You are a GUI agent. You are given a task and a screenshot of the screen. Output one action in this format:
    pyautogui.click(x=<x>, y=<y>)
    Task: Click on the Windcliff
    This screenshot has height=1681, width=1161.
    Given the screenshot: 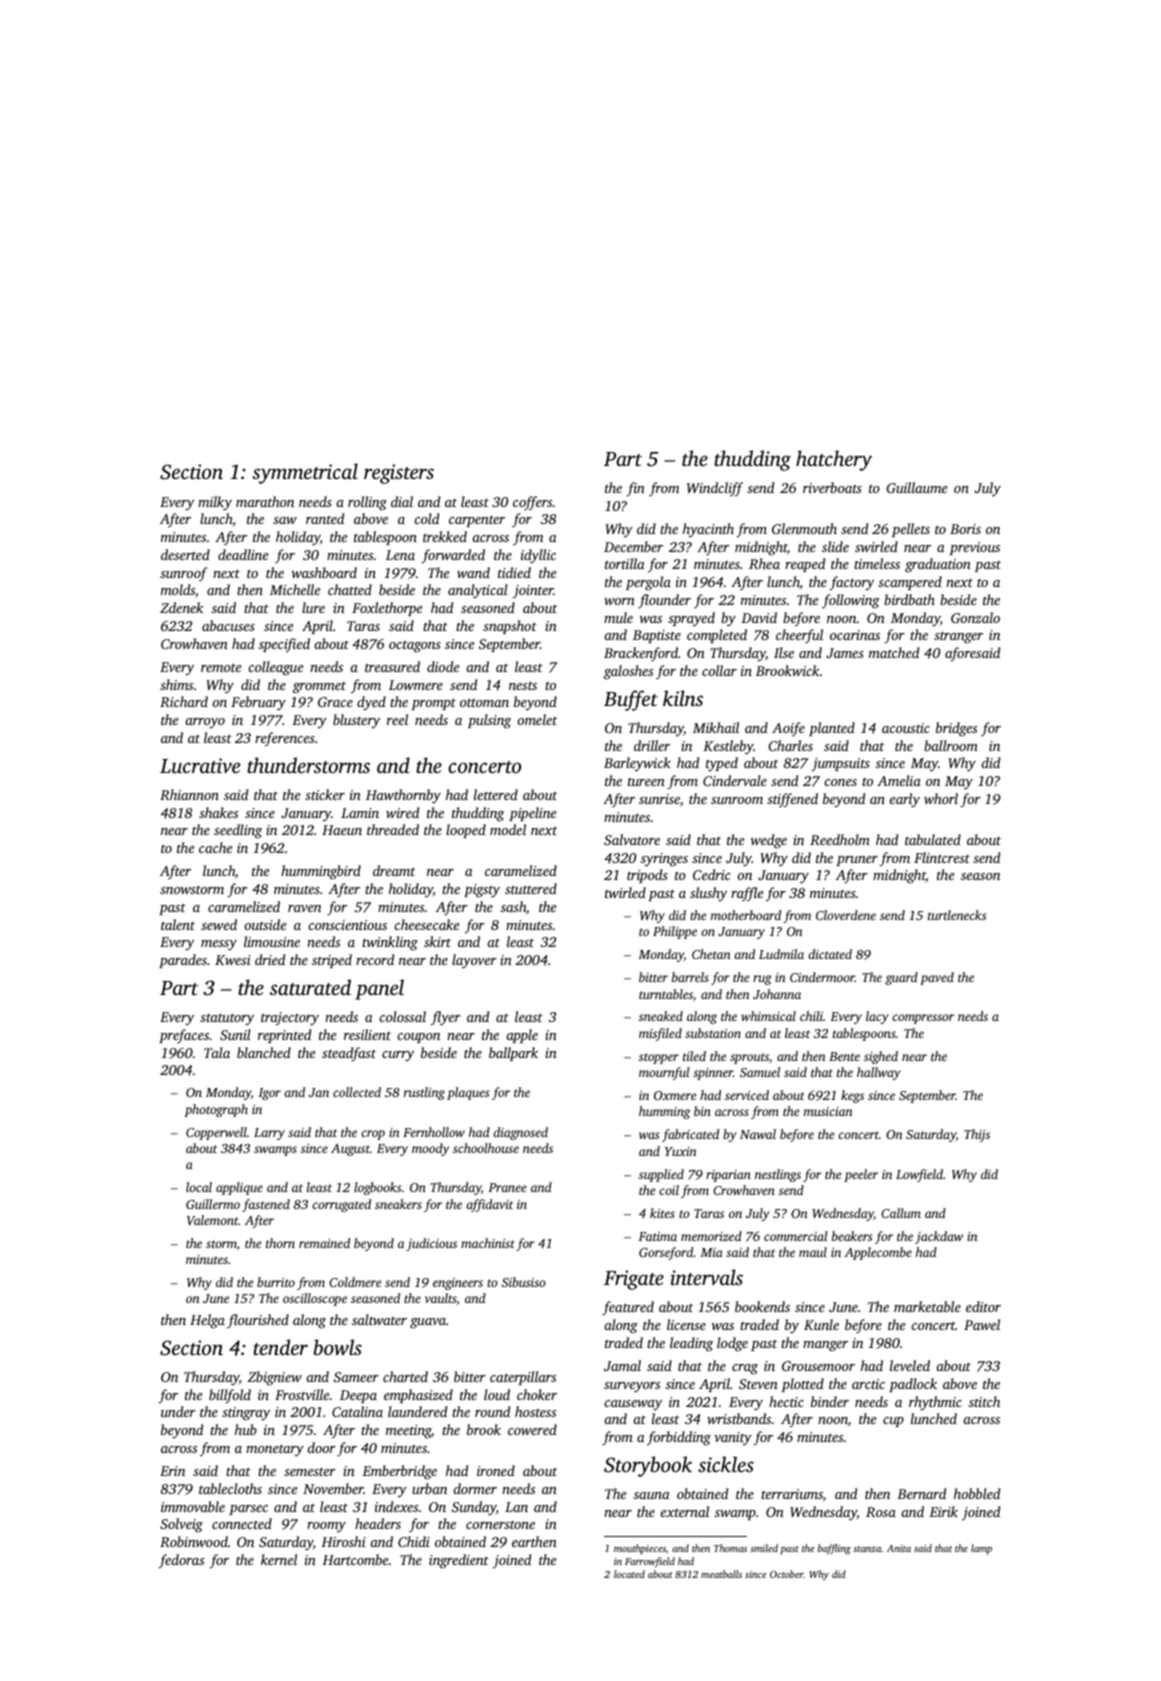 What is the action you would take?
    pyautogui.click(x=715, y=489)
